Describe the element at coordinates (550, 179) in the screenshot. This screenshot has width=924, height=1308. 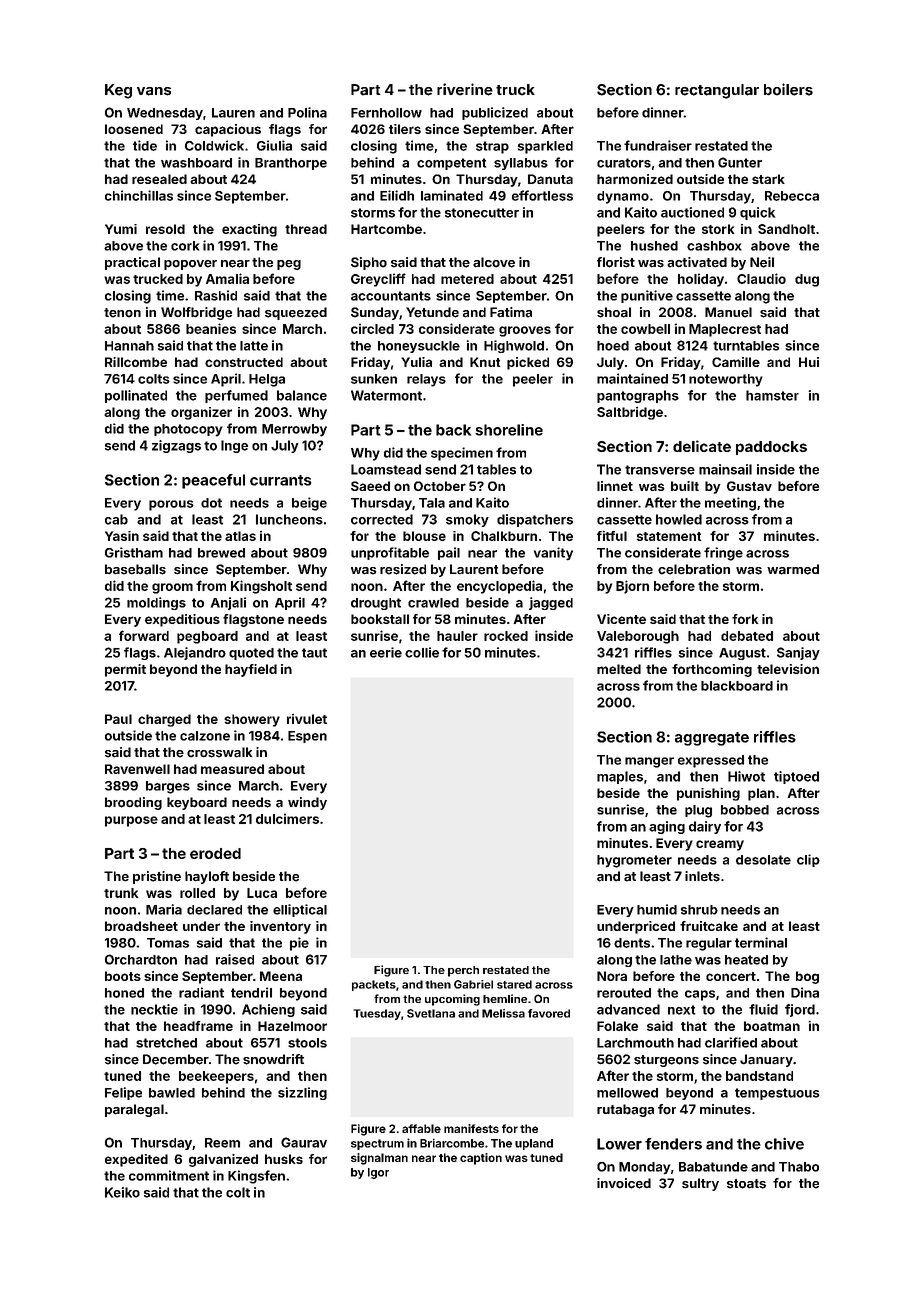
I see `Danuta` at that location.
